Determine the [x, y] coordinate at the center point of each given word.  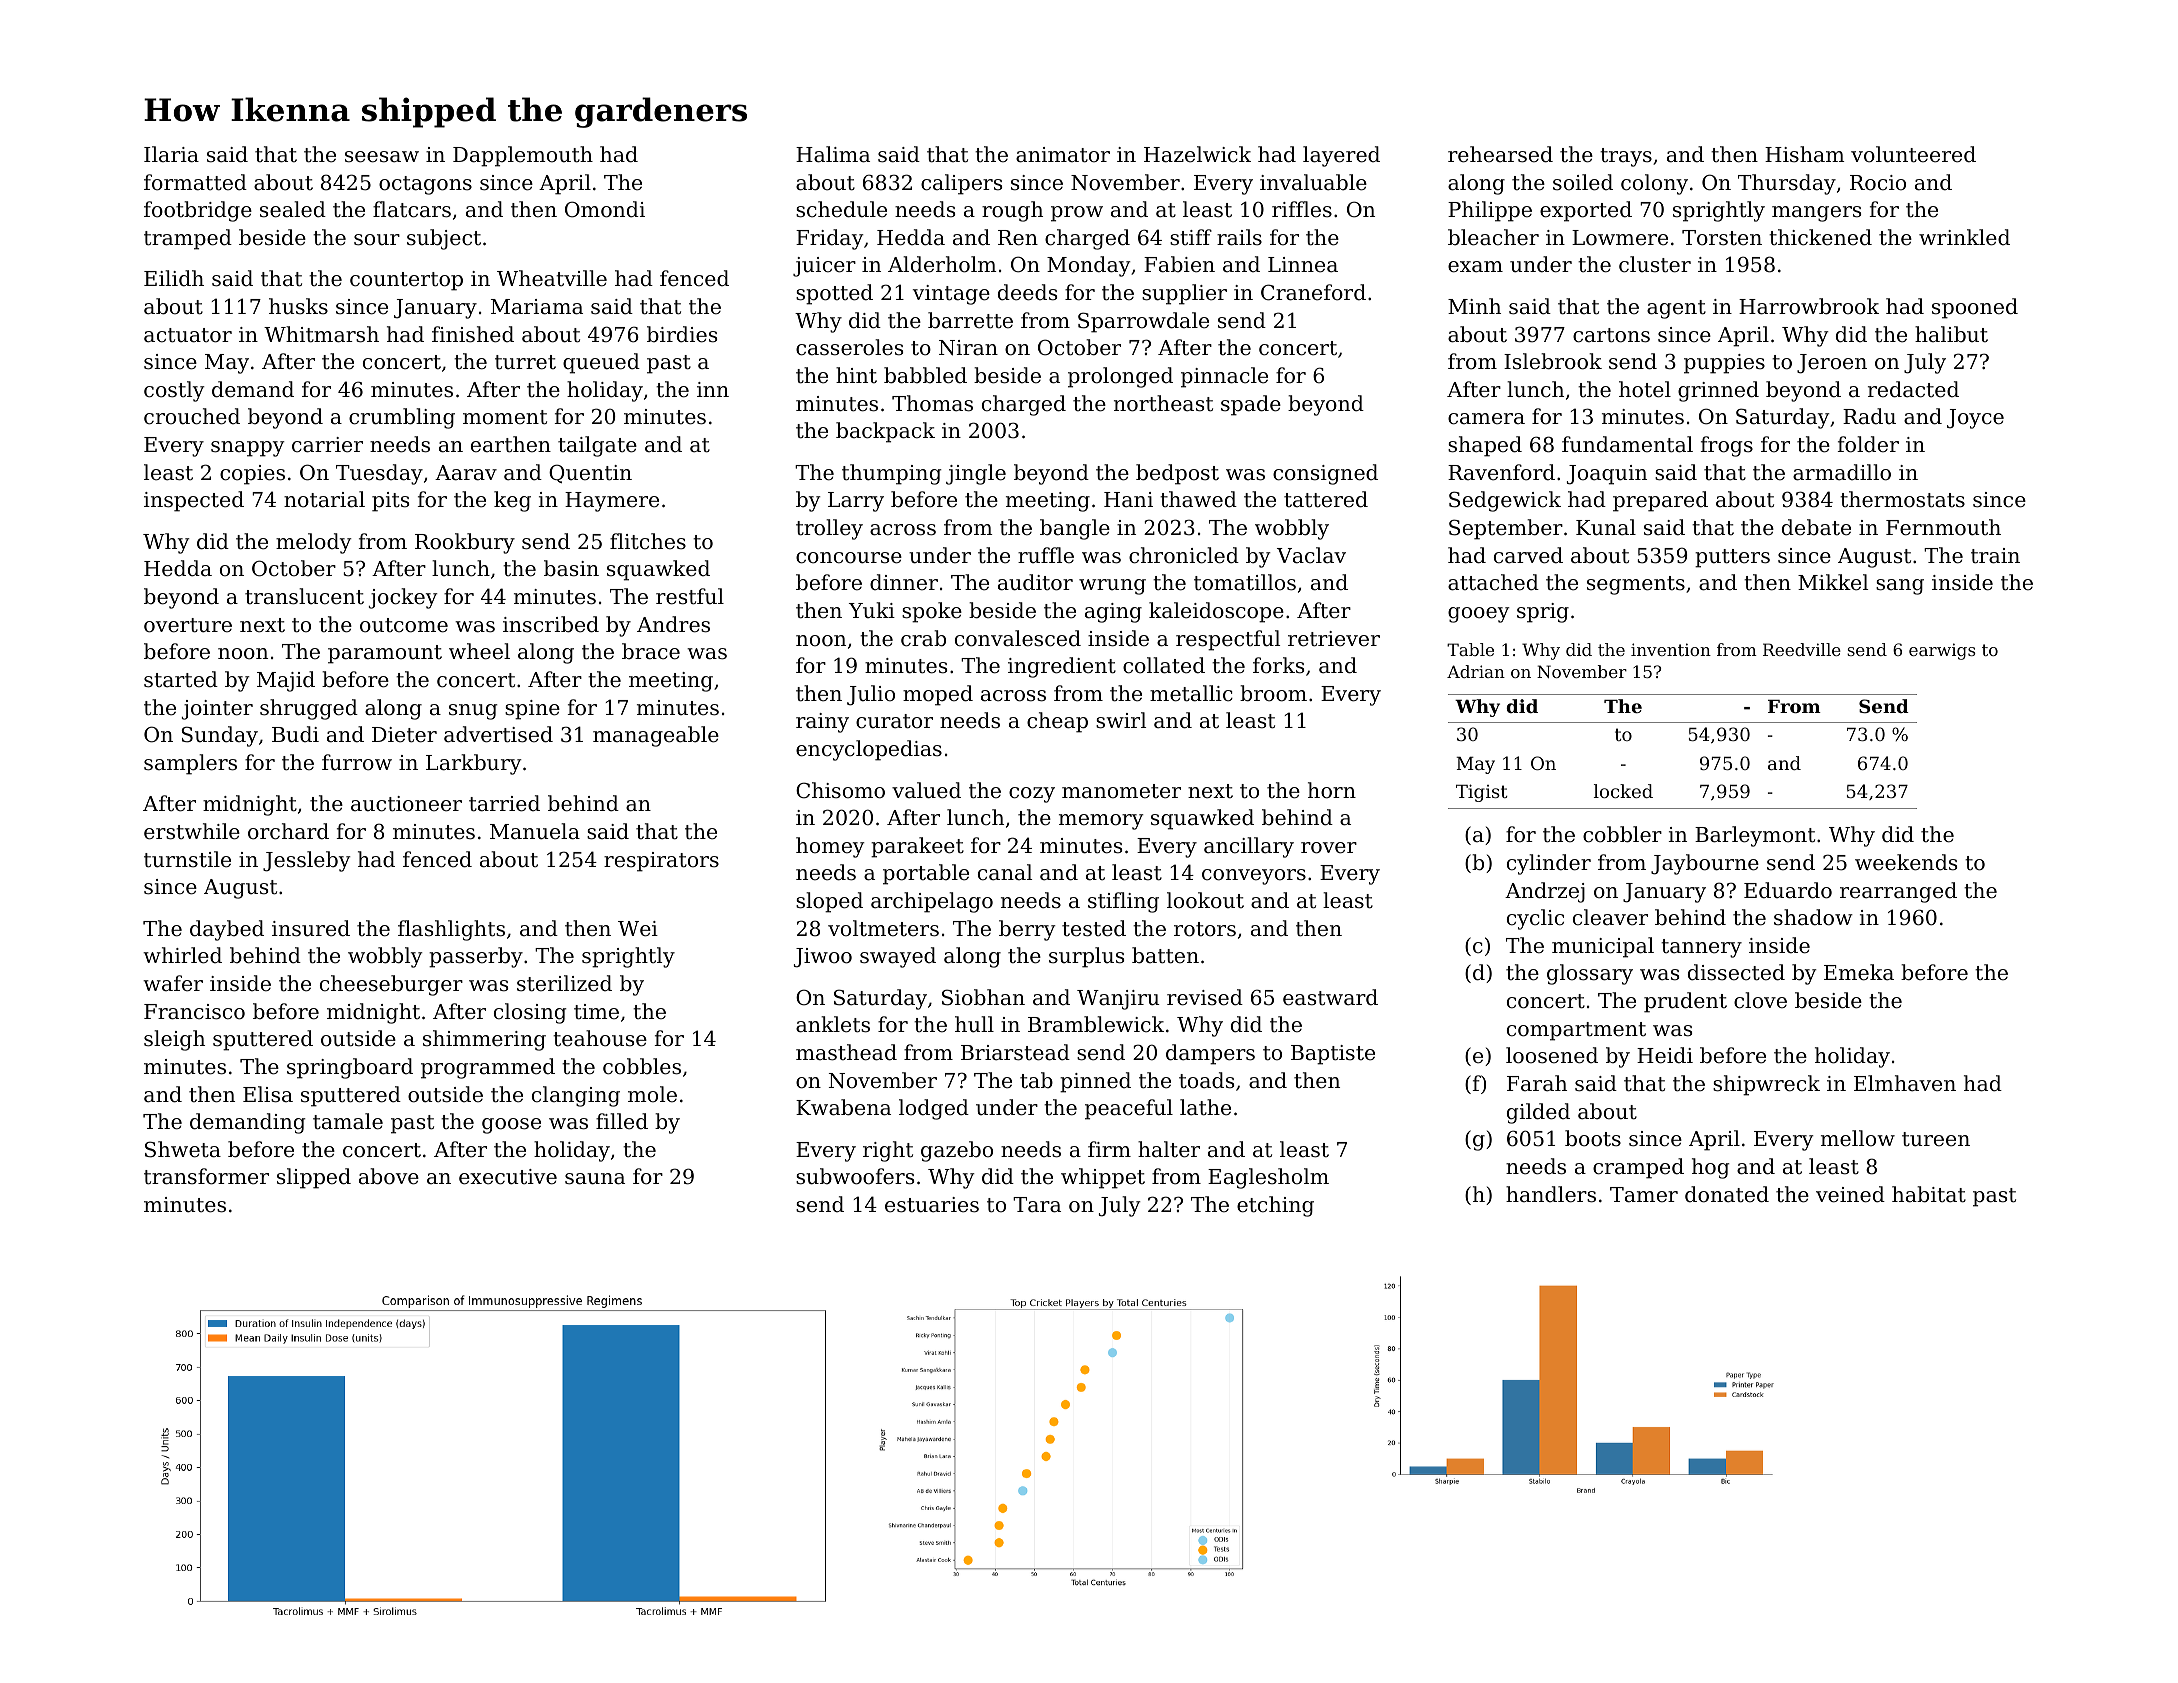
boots [1593, 1138]
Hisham [1805, 154]
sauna [595, 1179]
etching [1275, 1206]
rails [1239, 237]
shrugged [309, 709]
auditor [1035, 582]
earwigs [1942, 651]
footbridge [198, 211]
